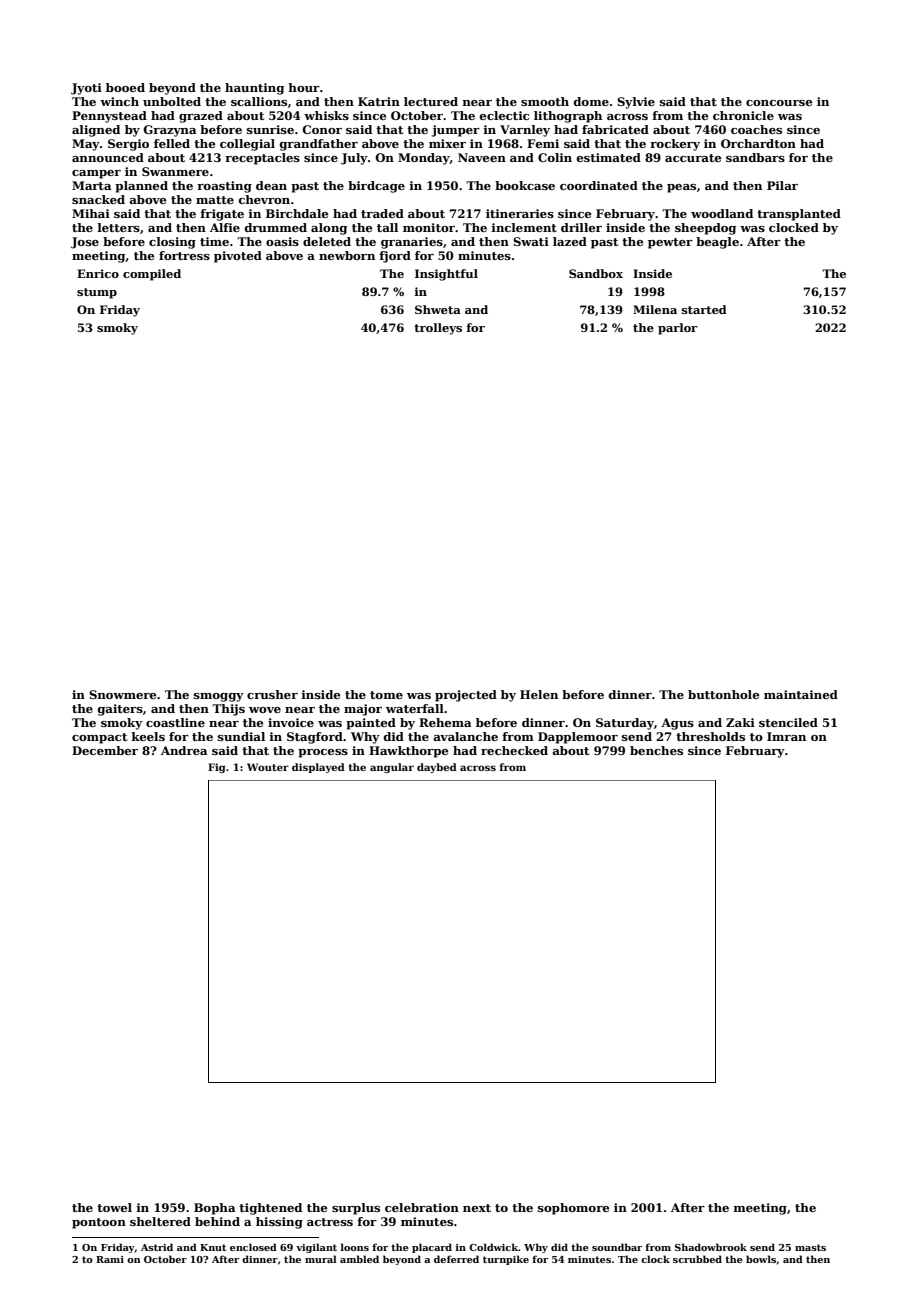 This page has width=924, height=1308. What do you see at coordinates (482, 157) in the page?
I see `Naveen` at bounding box center [482, 157].
